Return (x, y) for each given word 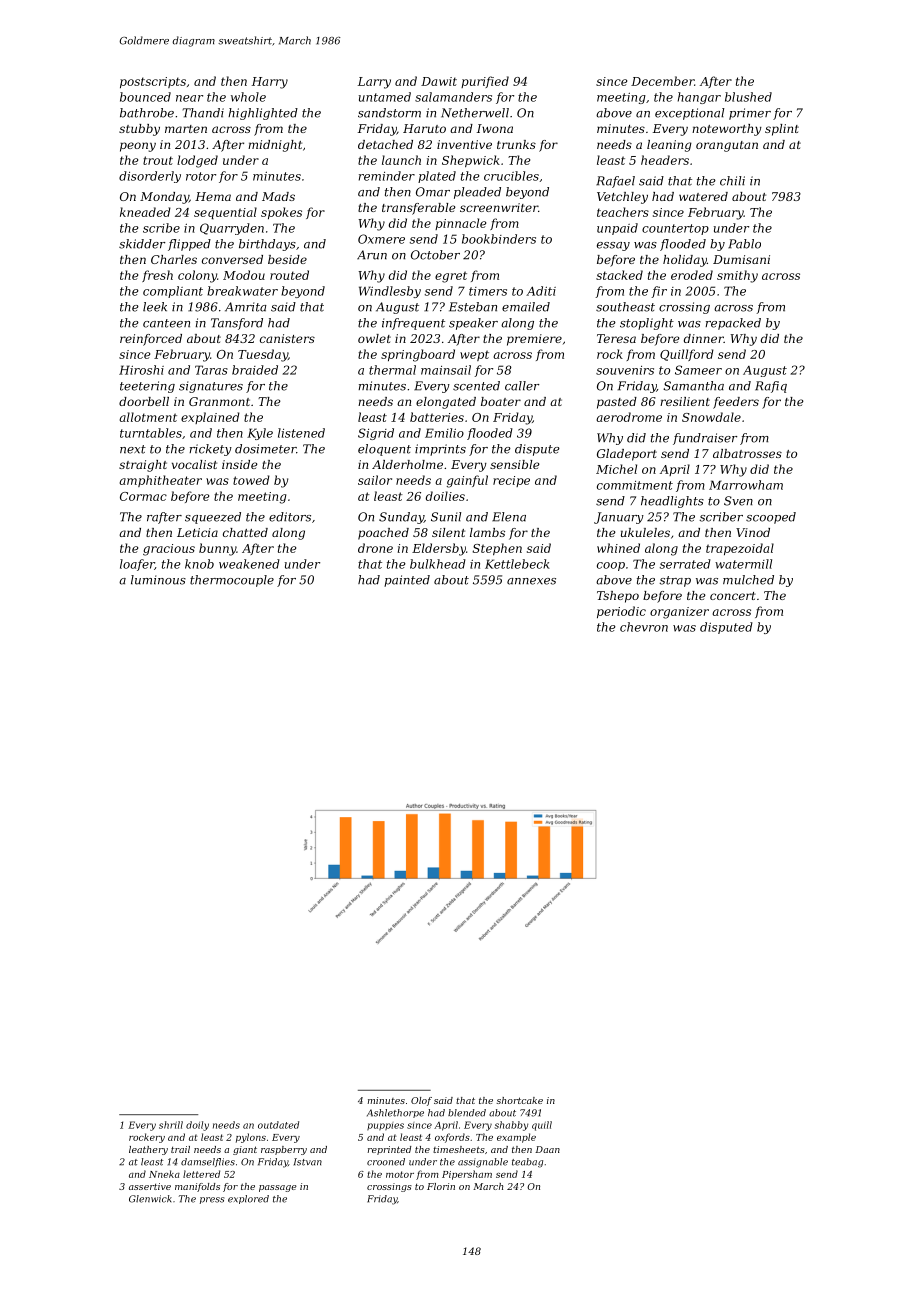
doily (197, 1126)
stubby (139, 130)
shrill (171, 1125)
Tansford (237, 324)
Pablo (744, 244)
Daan (547, 1149)
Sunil (446, 517)
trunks (516, 144)
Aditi (541, 291)
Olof (421, 1101)
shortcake (519, 1100)
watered (703, 196)
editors (290, 517)
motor (400, 1174)
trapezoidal (740, 549)
